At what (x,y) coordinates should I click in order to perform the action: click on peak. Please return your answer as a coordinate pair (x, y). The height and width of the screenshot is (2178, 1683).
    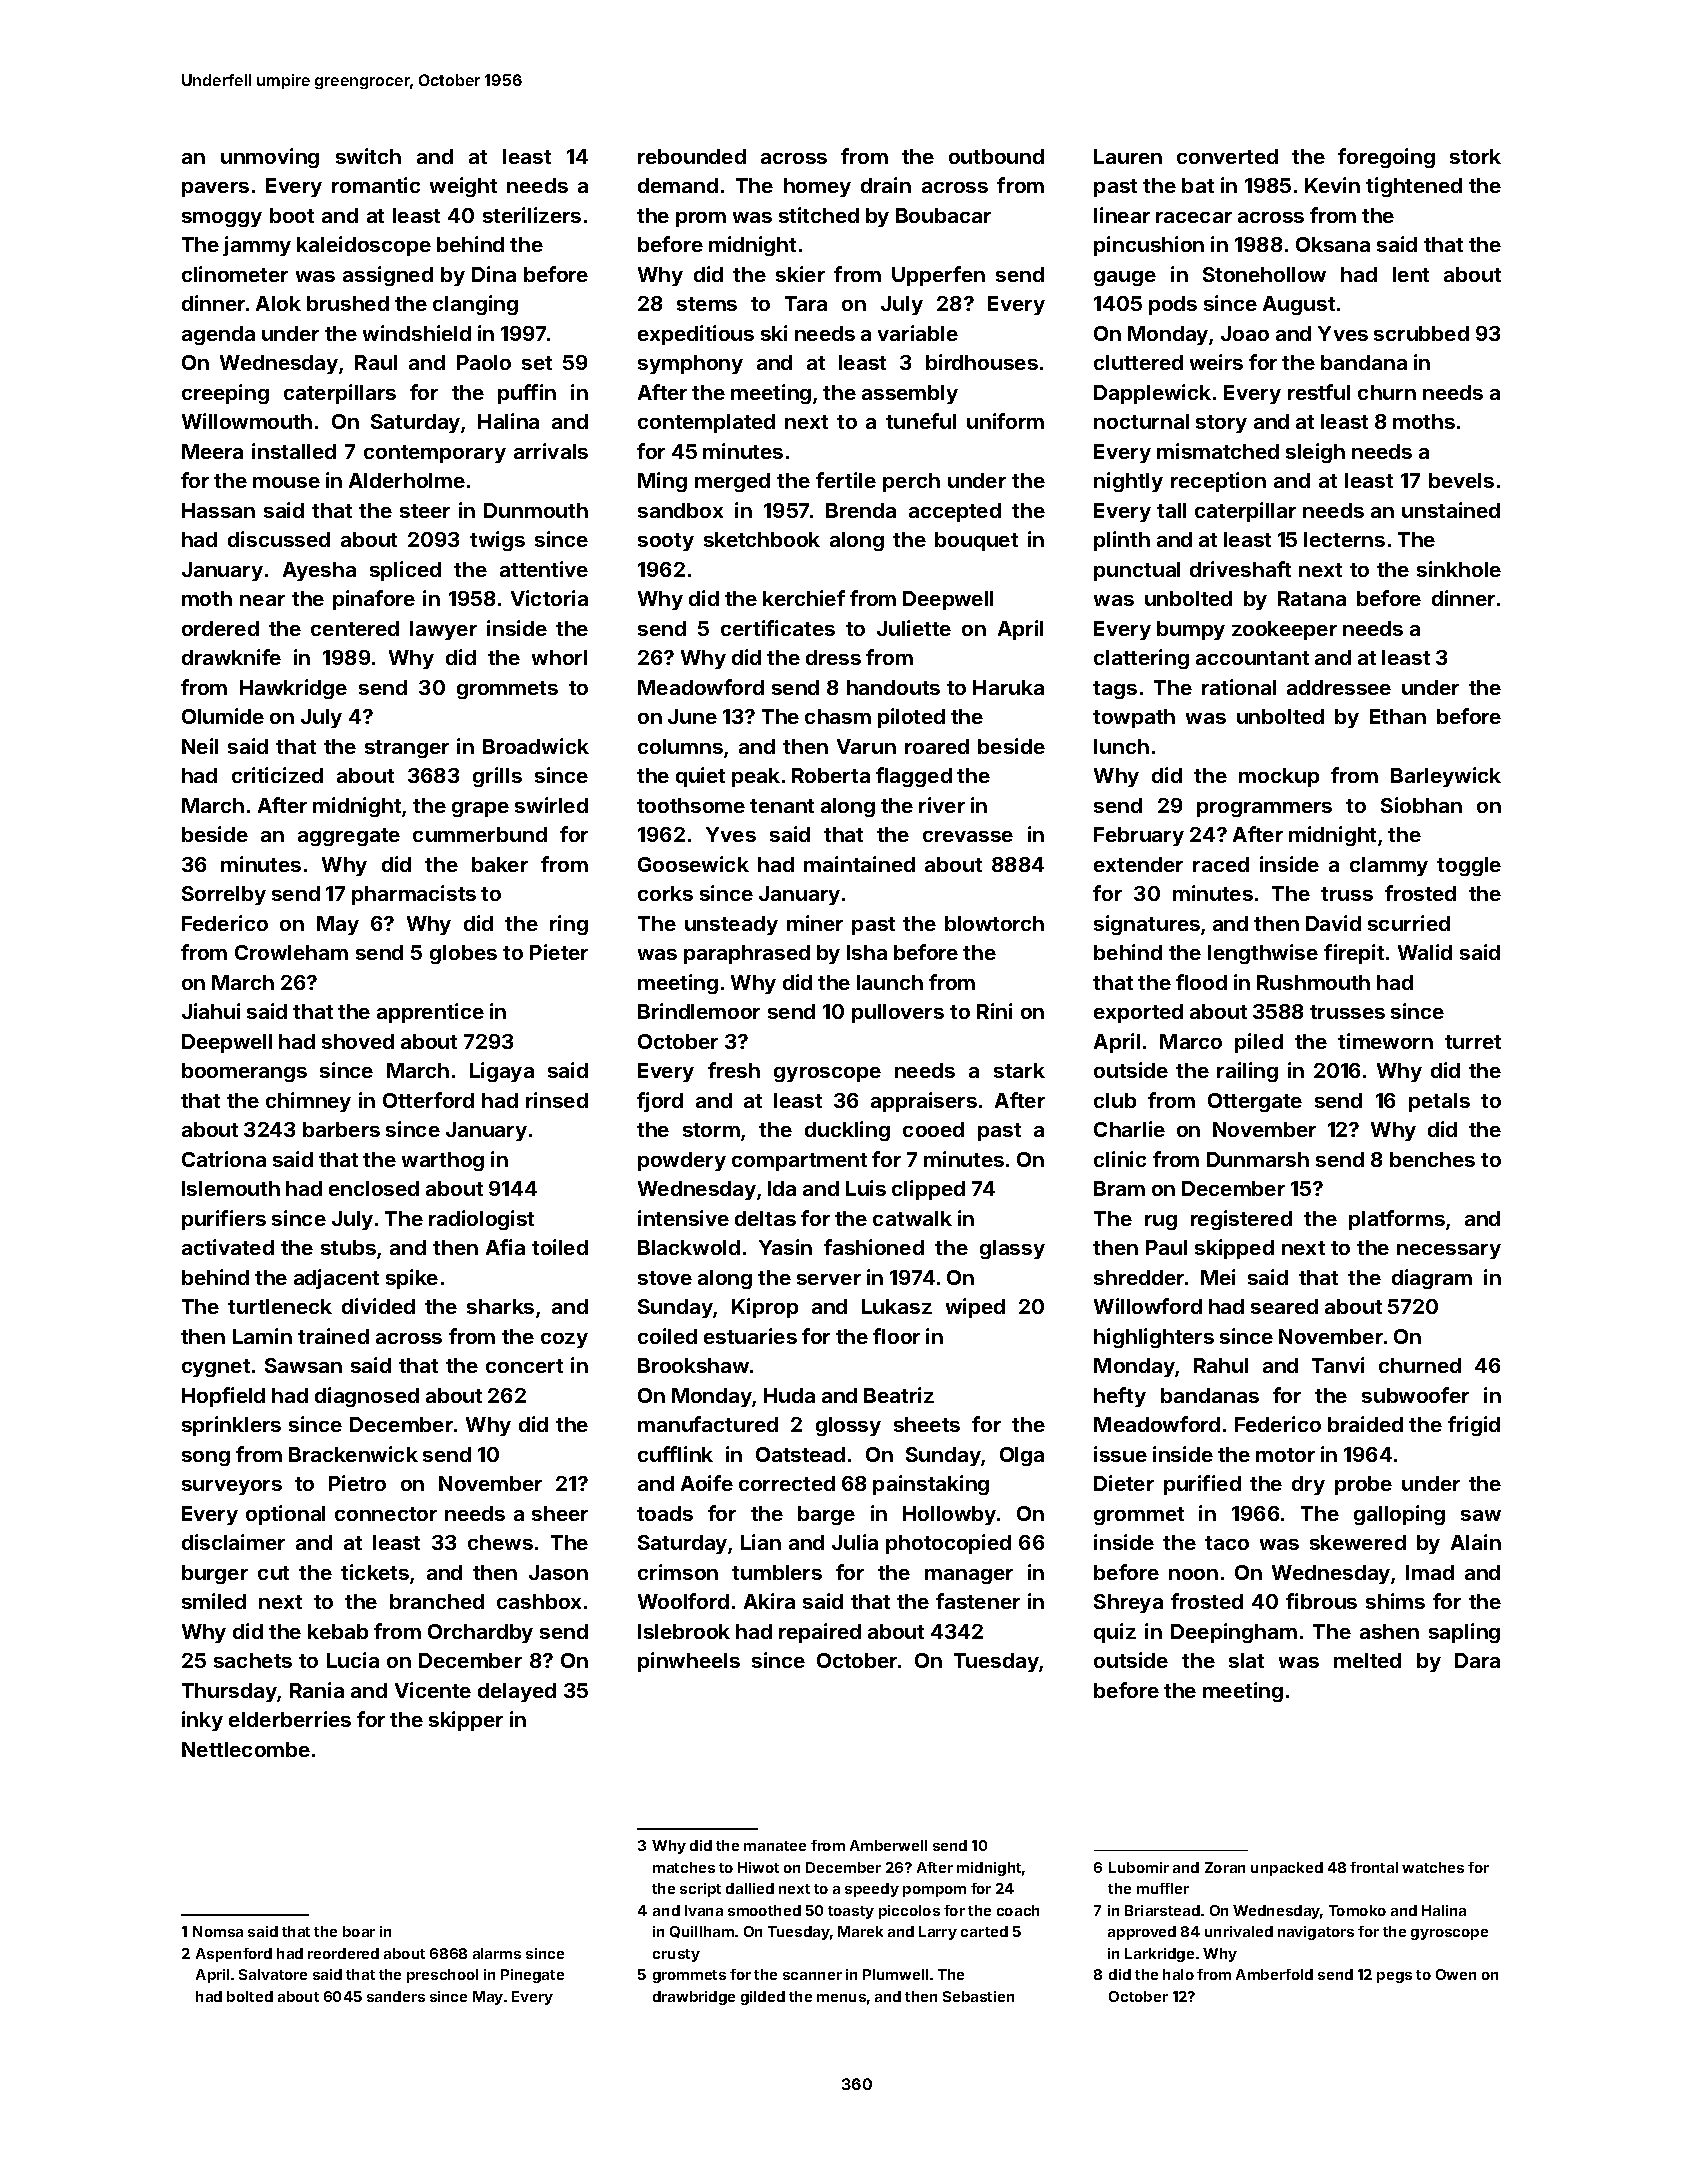
    Looking at the image, I should click on (756, 777).
